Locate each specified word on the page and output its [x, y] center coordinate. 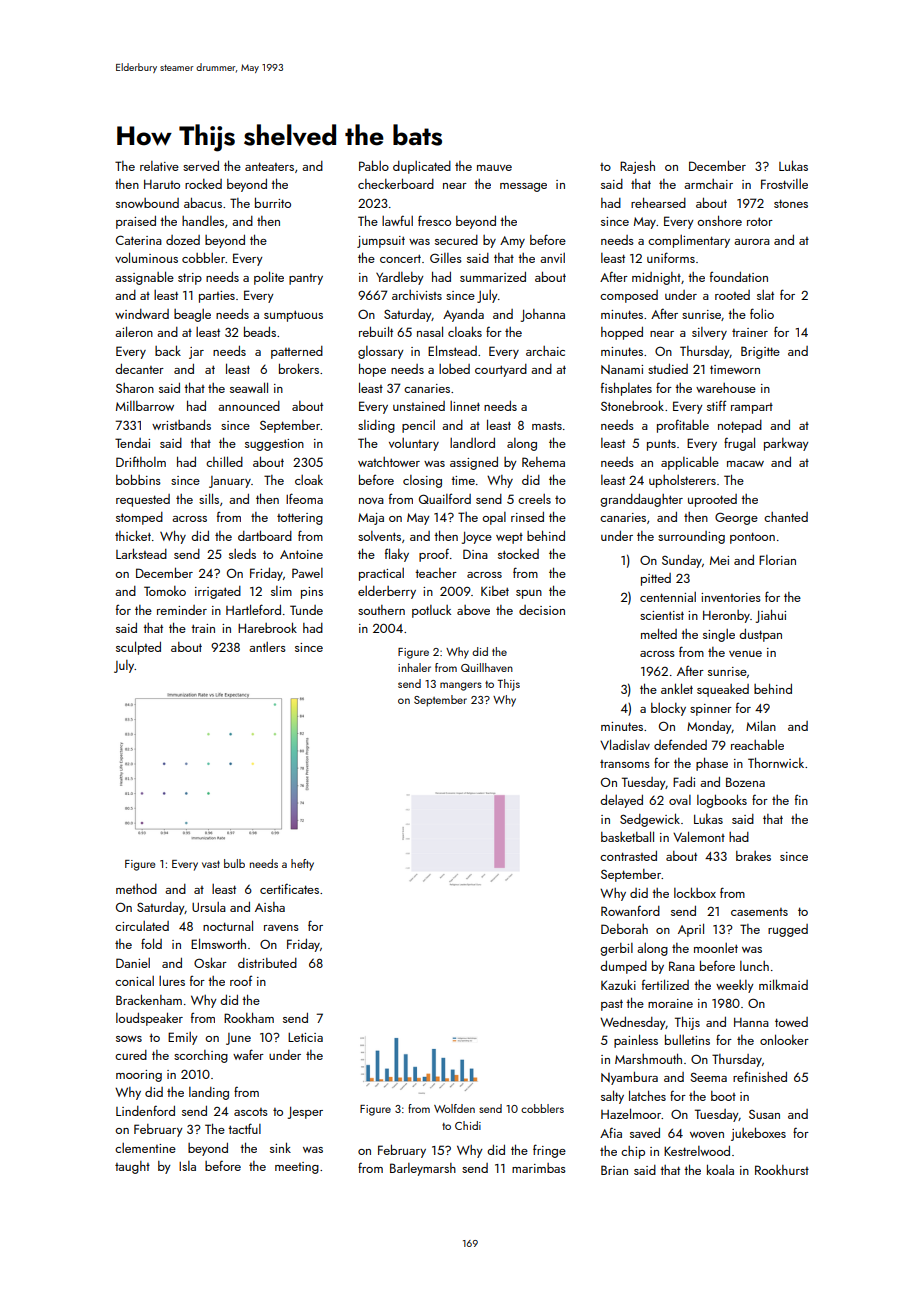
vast [211, 864]
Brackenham [149, 999]
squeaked [723, 690]
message [523, 187]
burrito [273, 203]
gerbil [616, 949]
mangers [461, 686]
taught [132, 1167]
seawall [249, 387]
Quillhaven [487, 667]
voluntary [414, 444]
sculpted [138, 648]
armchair [708, 184]
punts [661, 445]
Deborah [624, 929]
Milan [761, 725]
